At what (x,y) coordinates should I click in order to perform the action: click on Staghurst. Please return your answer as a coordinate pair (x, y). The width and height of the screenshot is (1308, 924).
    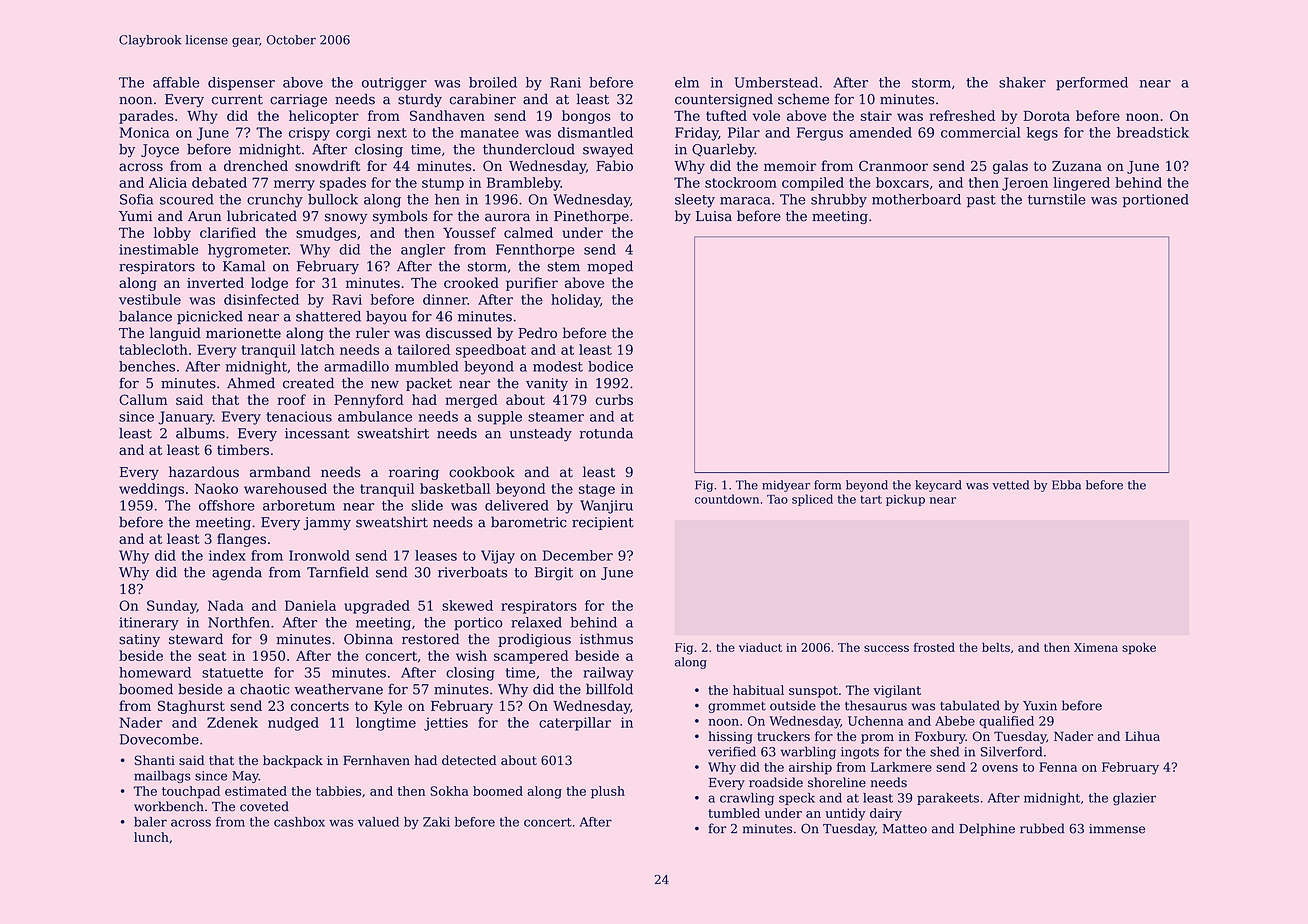
    Looking at the image, I should click on (191, 707).
